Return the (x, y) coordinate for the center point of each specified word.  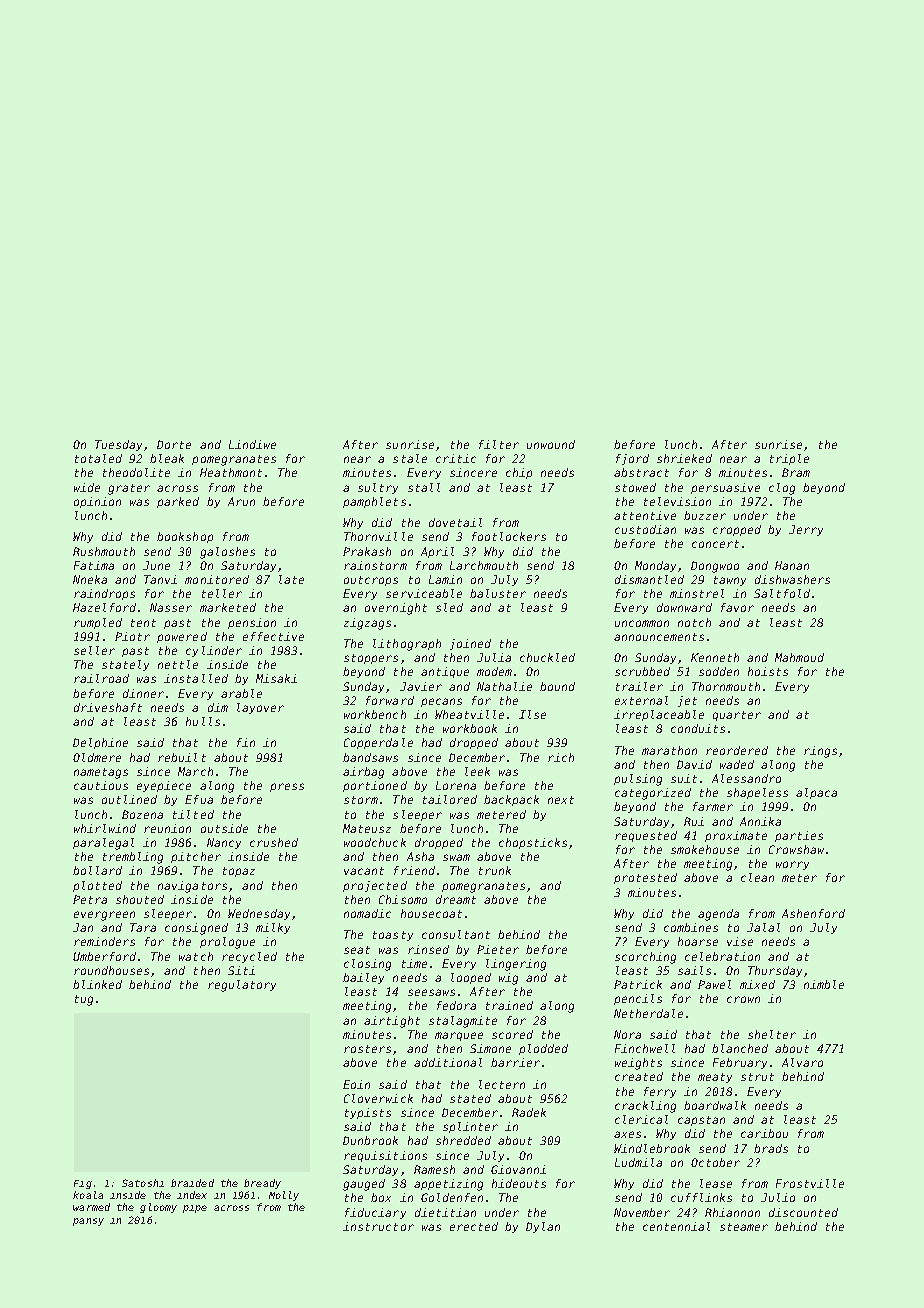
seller (94, 650)
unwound (551, 444)
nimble (824, 984)
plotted (97, 886)
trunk (495, 870)
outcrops (371, 581)
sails (694, 970)
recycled (249, 957)
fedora (456, 1005)
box (381, 1197)
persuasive (725, 488)
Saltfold (782, 593)
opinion (97, 502)
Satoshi (143, 1183)
